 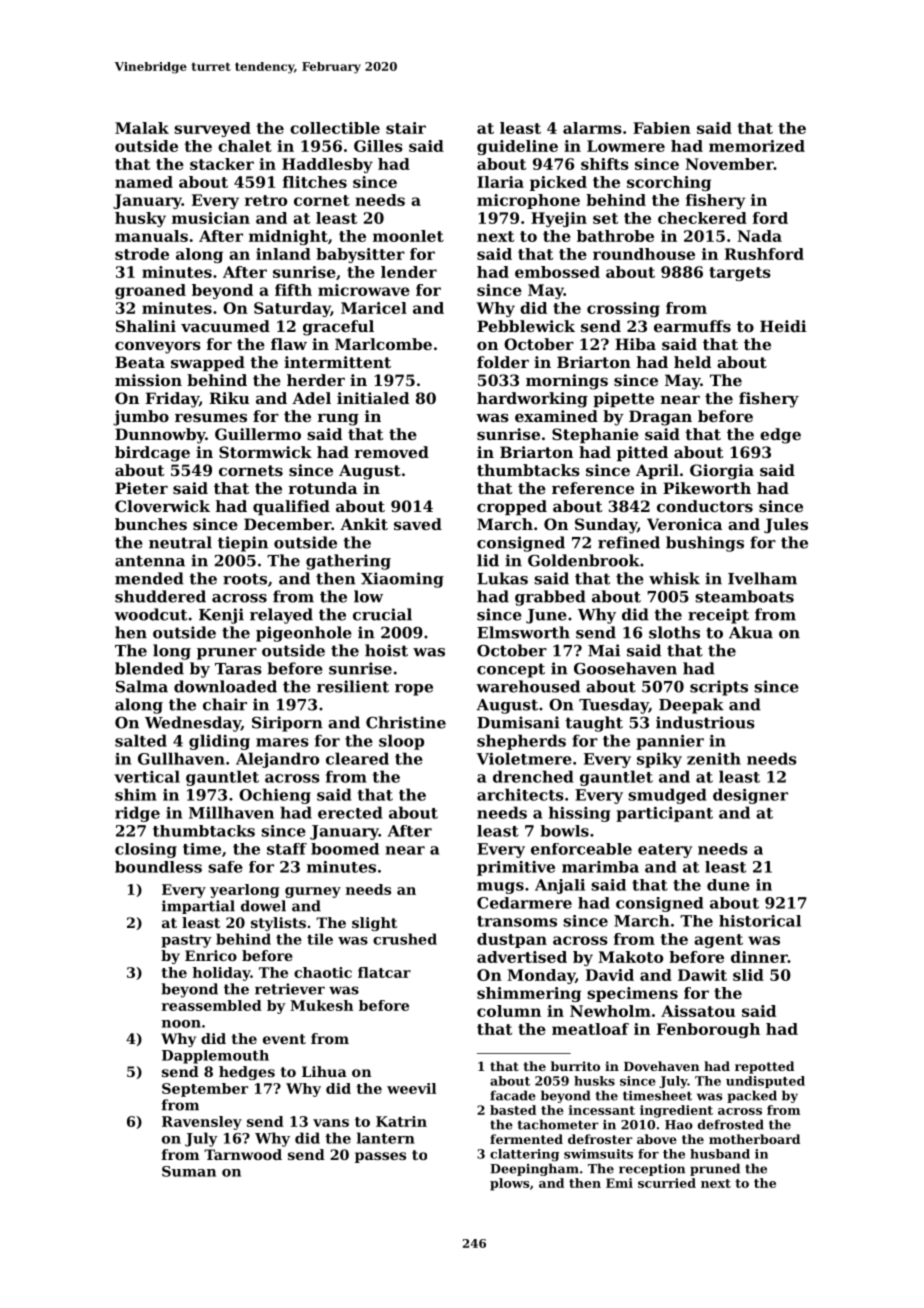 I want to click on historical, so click(x=760, y=921).
